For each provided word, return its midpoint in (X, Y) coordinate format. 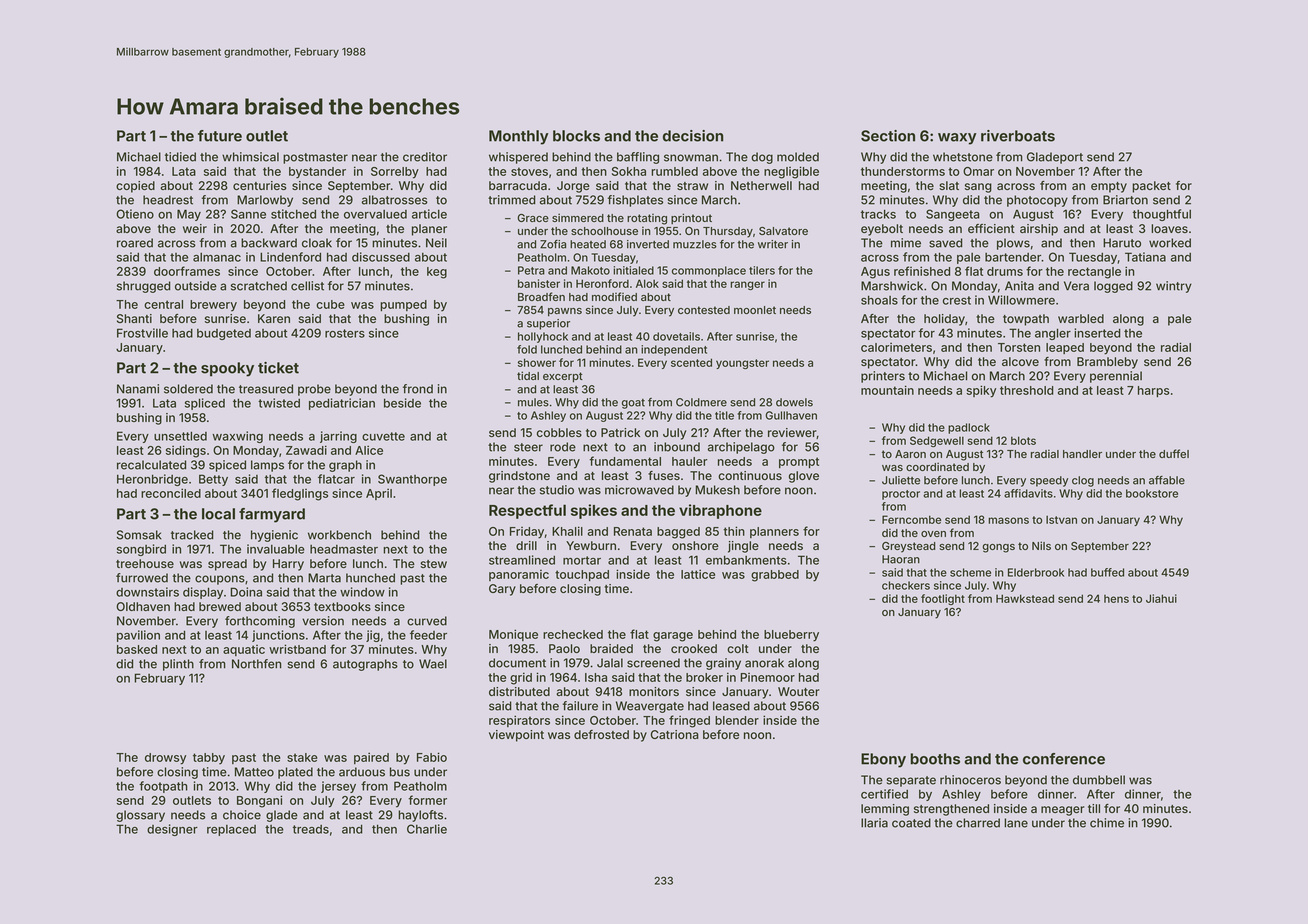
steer (528, 447)
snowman (691, 158)
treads (311, 829)
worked (1170, 243)
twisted (279, 403)
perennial (1116, 377)
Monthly (519, 137)
